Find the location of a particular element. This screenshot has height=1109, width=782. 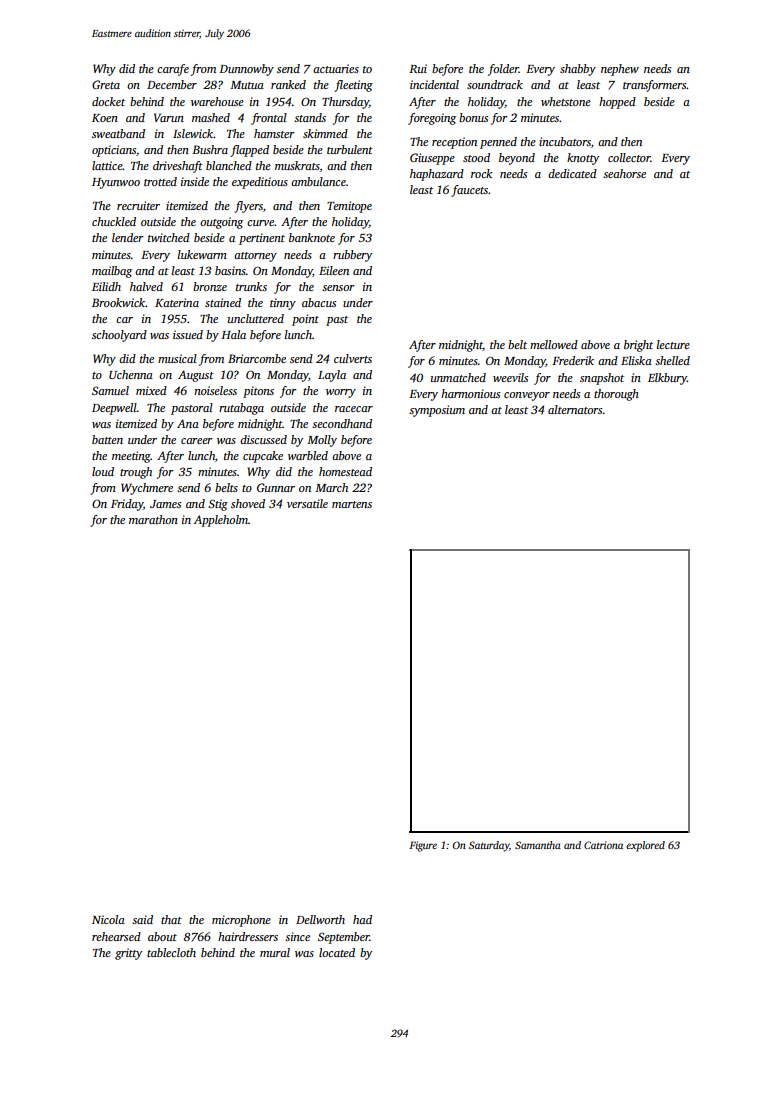

Nicola is located at coordinates (108, 919).
